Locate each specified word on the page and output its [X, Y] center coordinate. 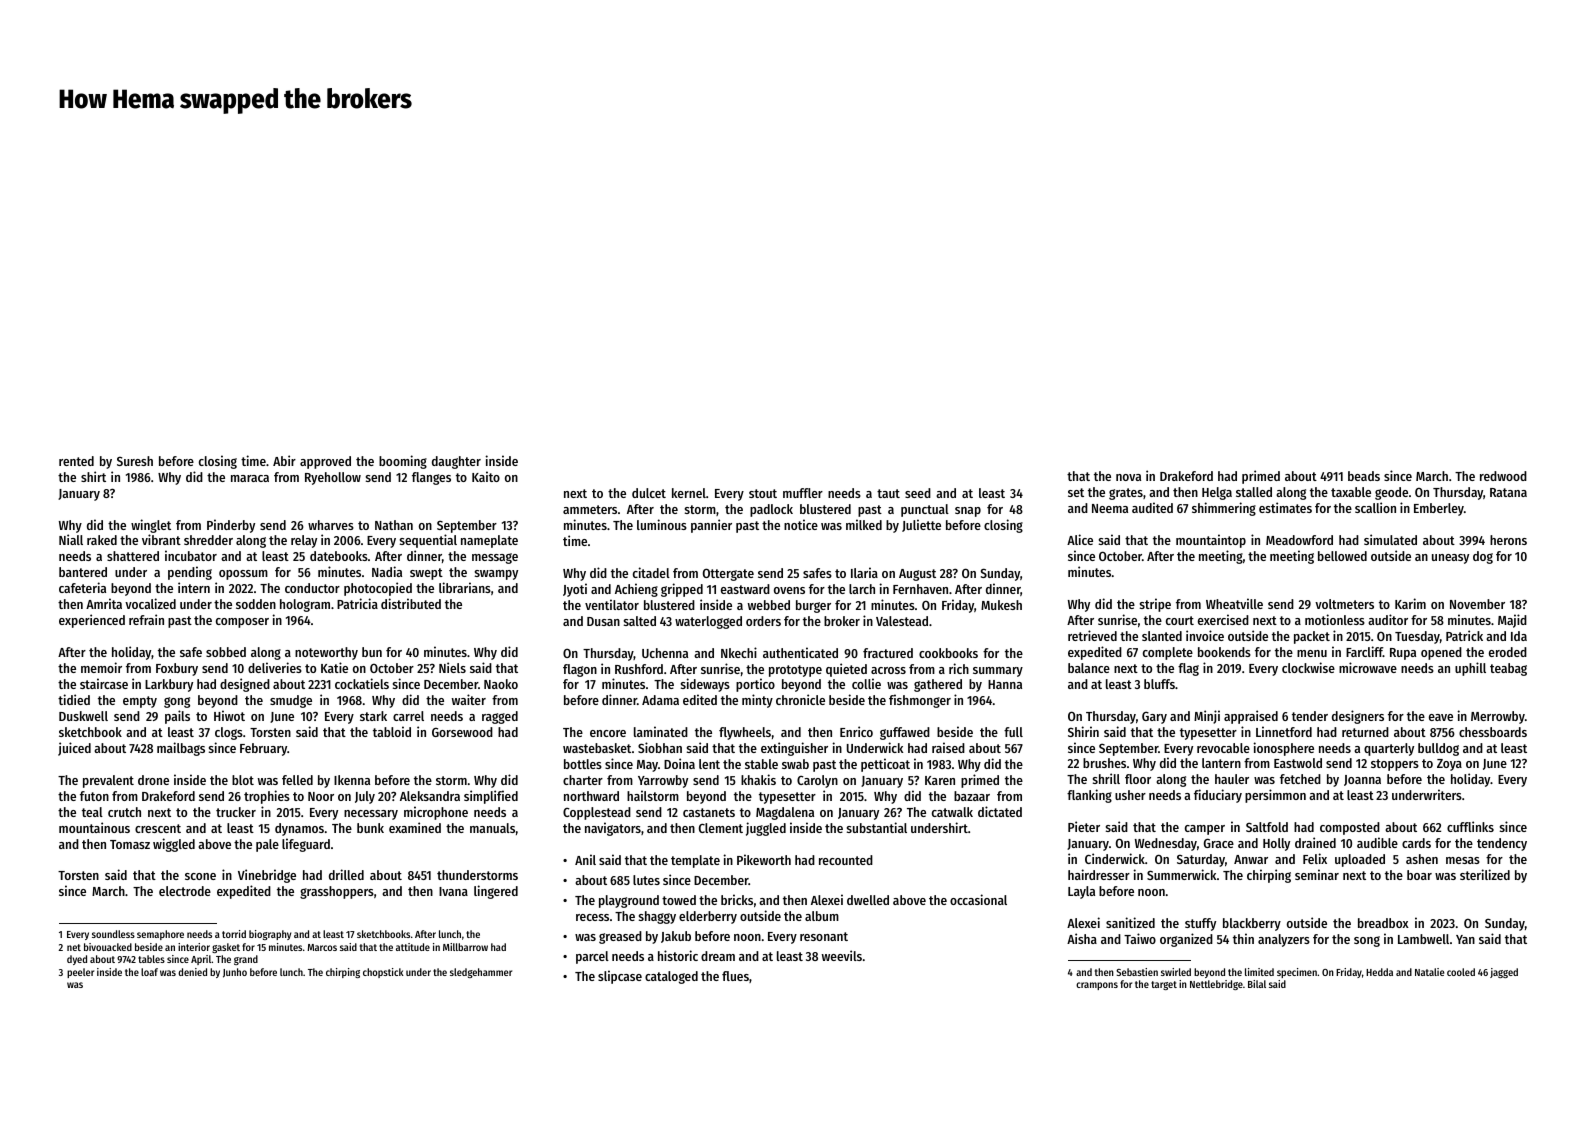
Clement [721, 828]
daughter [456, 462]
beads [1364, 476]
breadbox [1383, 923]
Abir [284, 460]
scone [200, 876]
